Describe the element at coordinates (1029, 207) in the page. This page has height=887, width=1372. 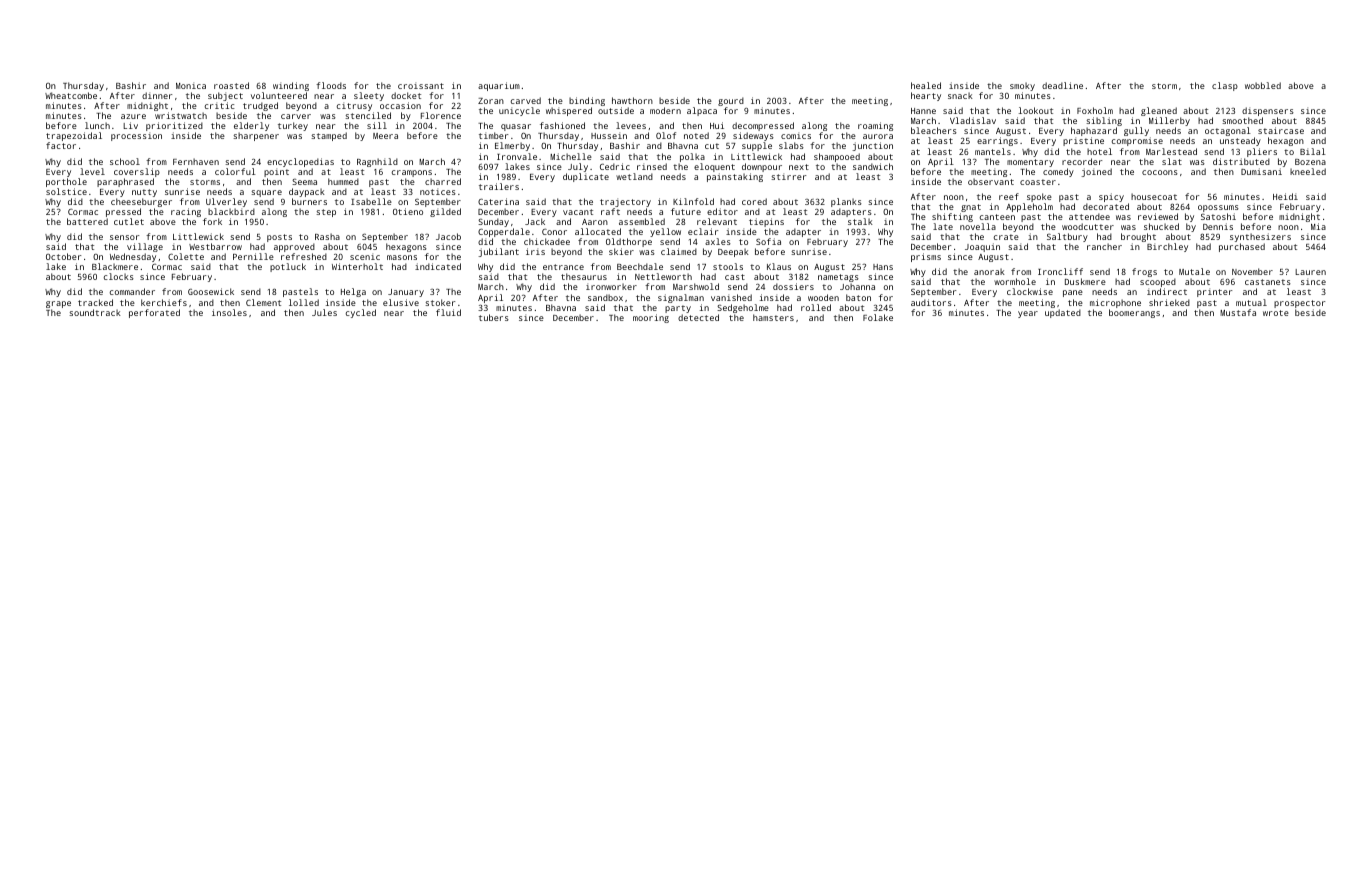
I see `Appleholm` at that location.
